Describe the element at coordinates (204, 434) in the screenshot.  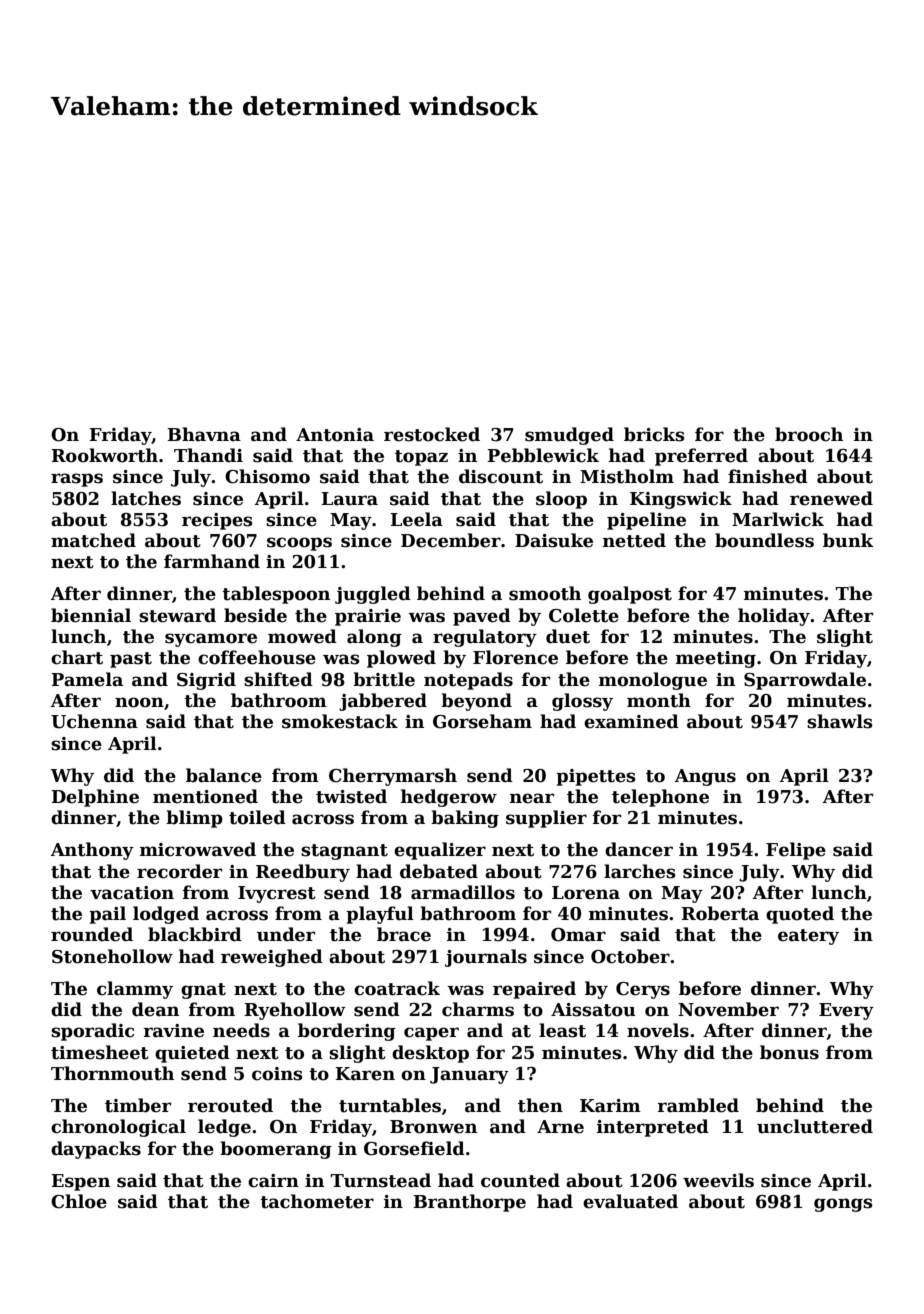
I see `Bhavna` at that location.
